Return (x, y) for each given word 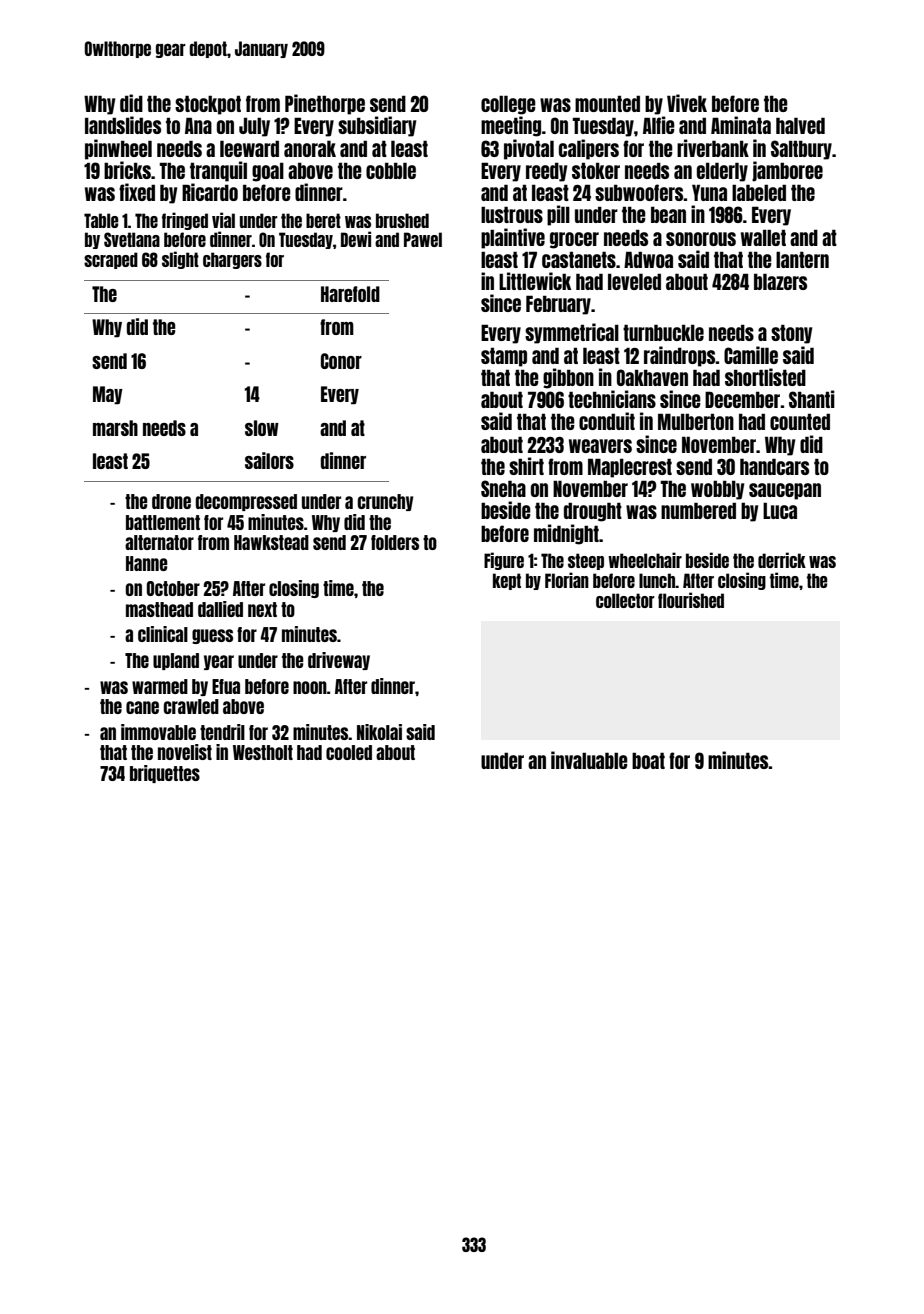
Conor (341, 361)
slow (262, 428)
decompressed (246, 502)
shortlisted (765, 377)
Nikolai (379, 732)
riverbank (713, 148)
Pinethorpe (325, 104)
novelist (185, 752)
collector (625, 600)
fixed (137, 192)
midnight (566, 534)
